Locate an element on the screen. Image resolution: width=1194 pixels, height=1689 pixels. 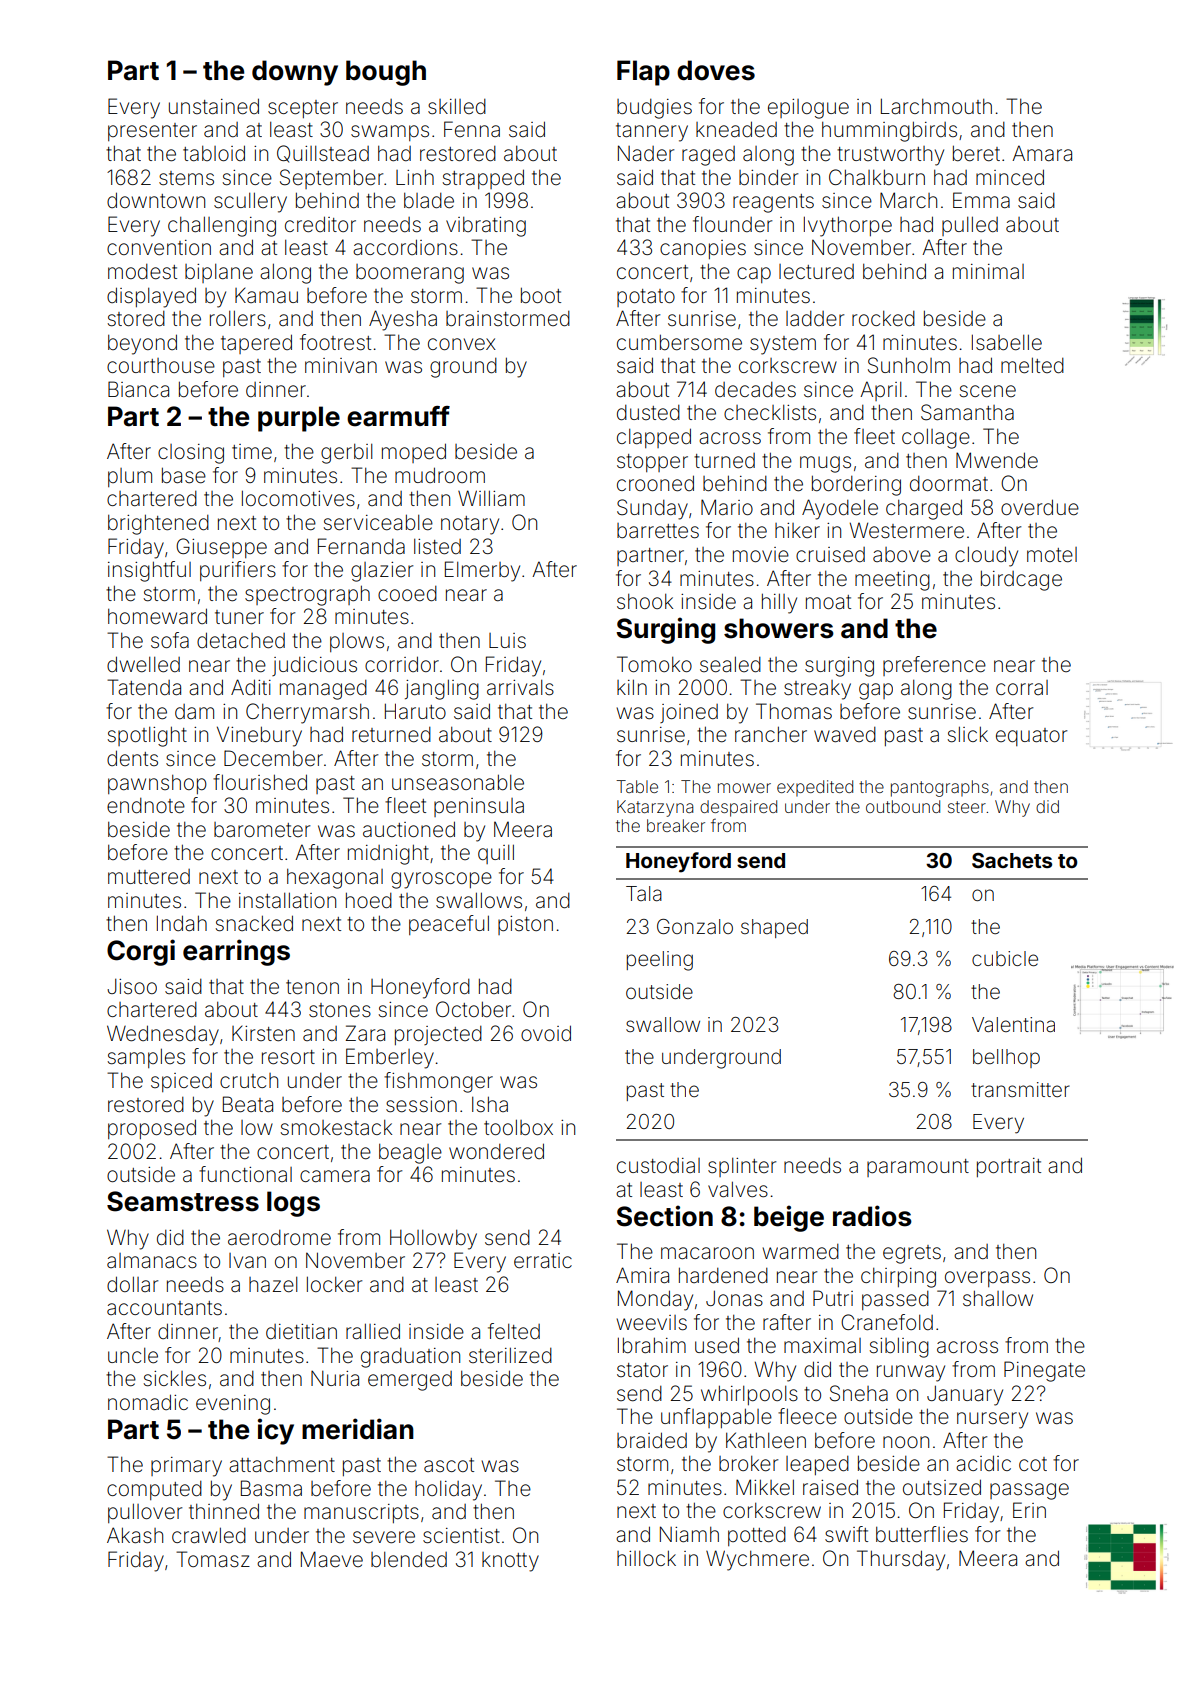
hillock is located at coordinates (646, 1558).
